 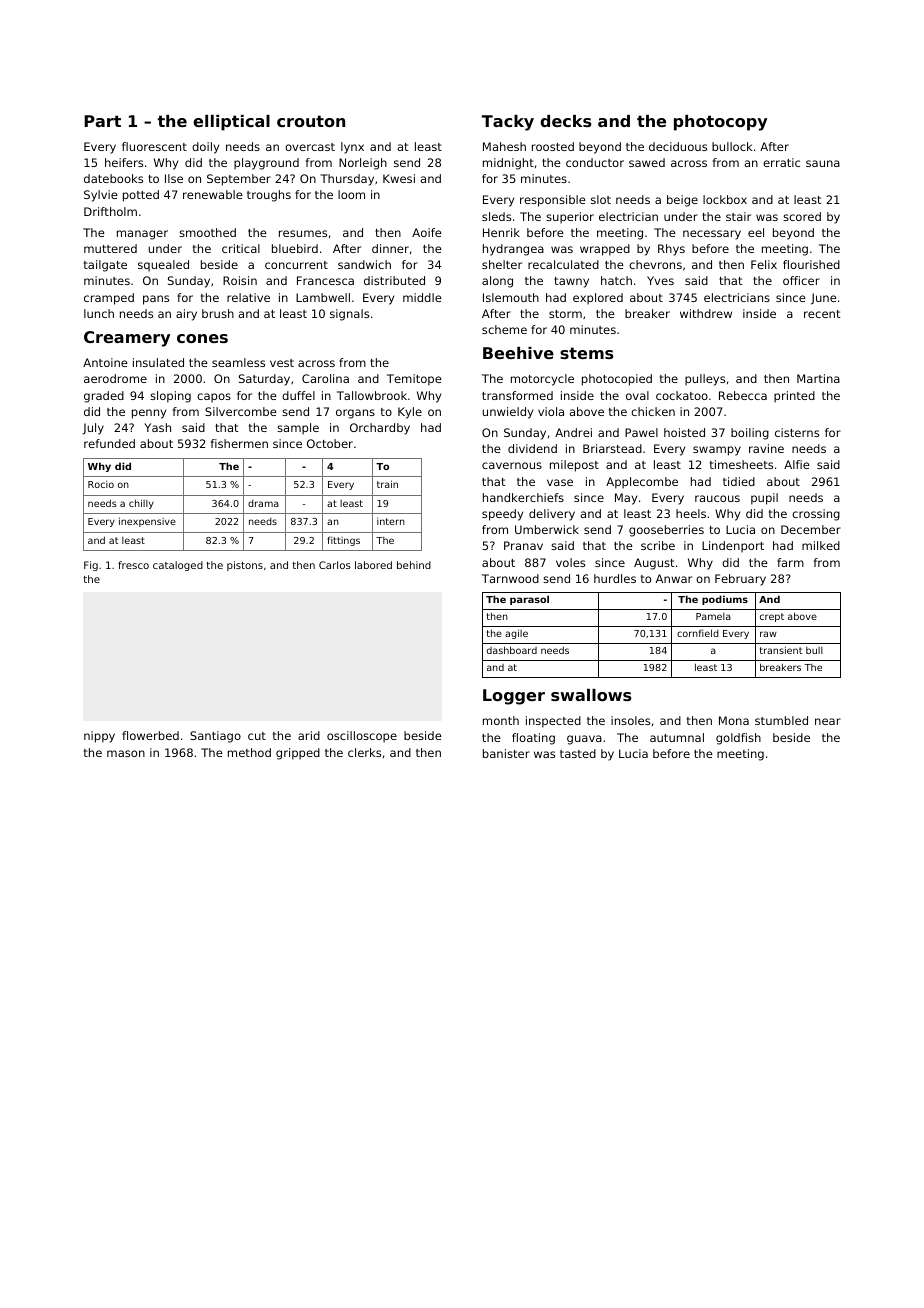 What do you see at coordinates (502, 264) in the image?
I see `shelter` at bounding box center [502, 264].
